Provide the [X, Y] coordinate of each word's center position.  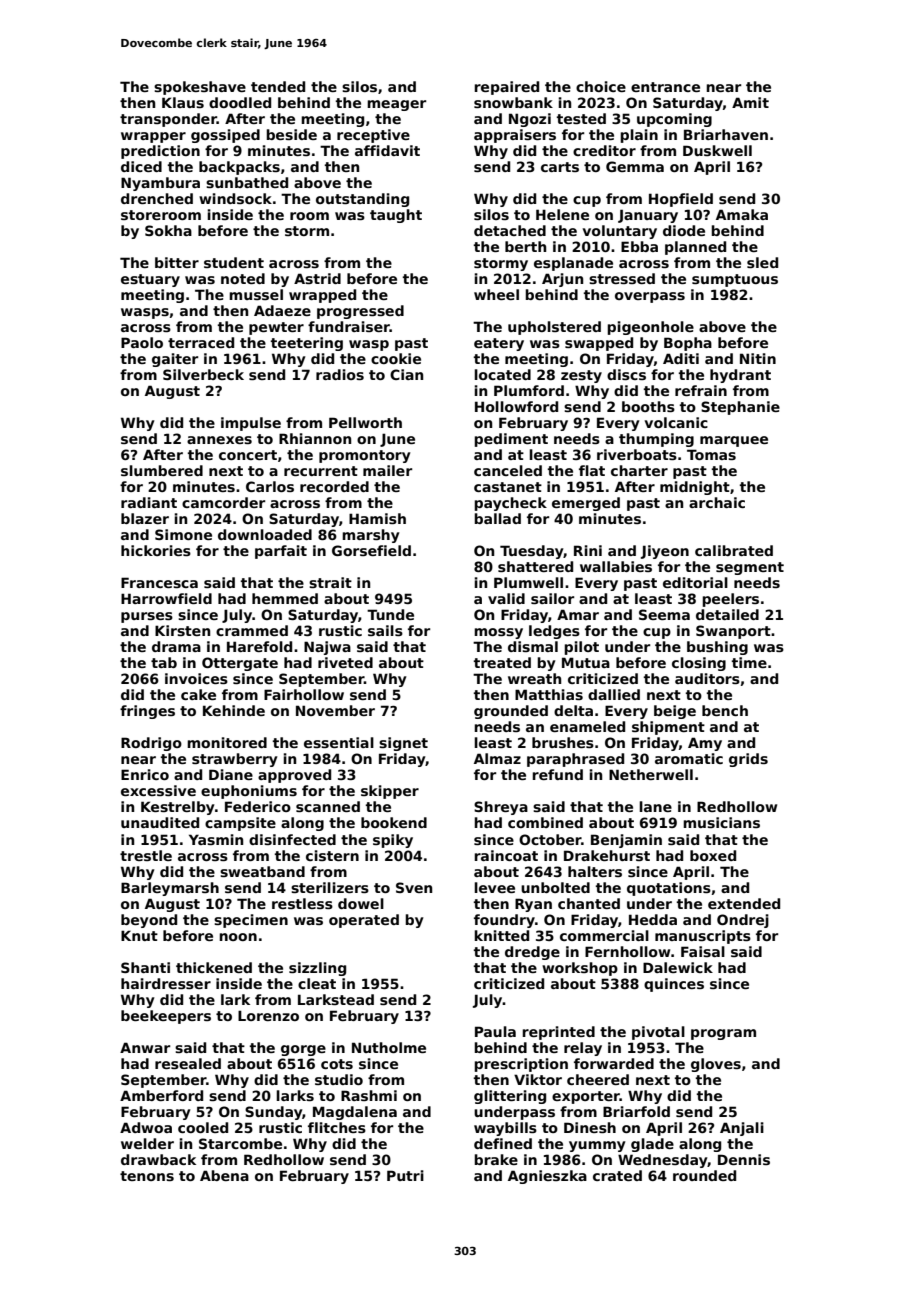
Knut [139, 935]
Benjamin [626, 841]
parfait [281, 552]
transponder [168, 120]
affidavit [387, 150]
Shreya [501, 808]
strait [330, 582]
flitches [337, 1127]
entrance [665, 87]
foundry [504, 921]
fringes [147, 712]
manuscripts [703, 937]
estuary [150, 280]
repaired [506, 88]
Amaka [742, 214]
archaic [717, 502]
